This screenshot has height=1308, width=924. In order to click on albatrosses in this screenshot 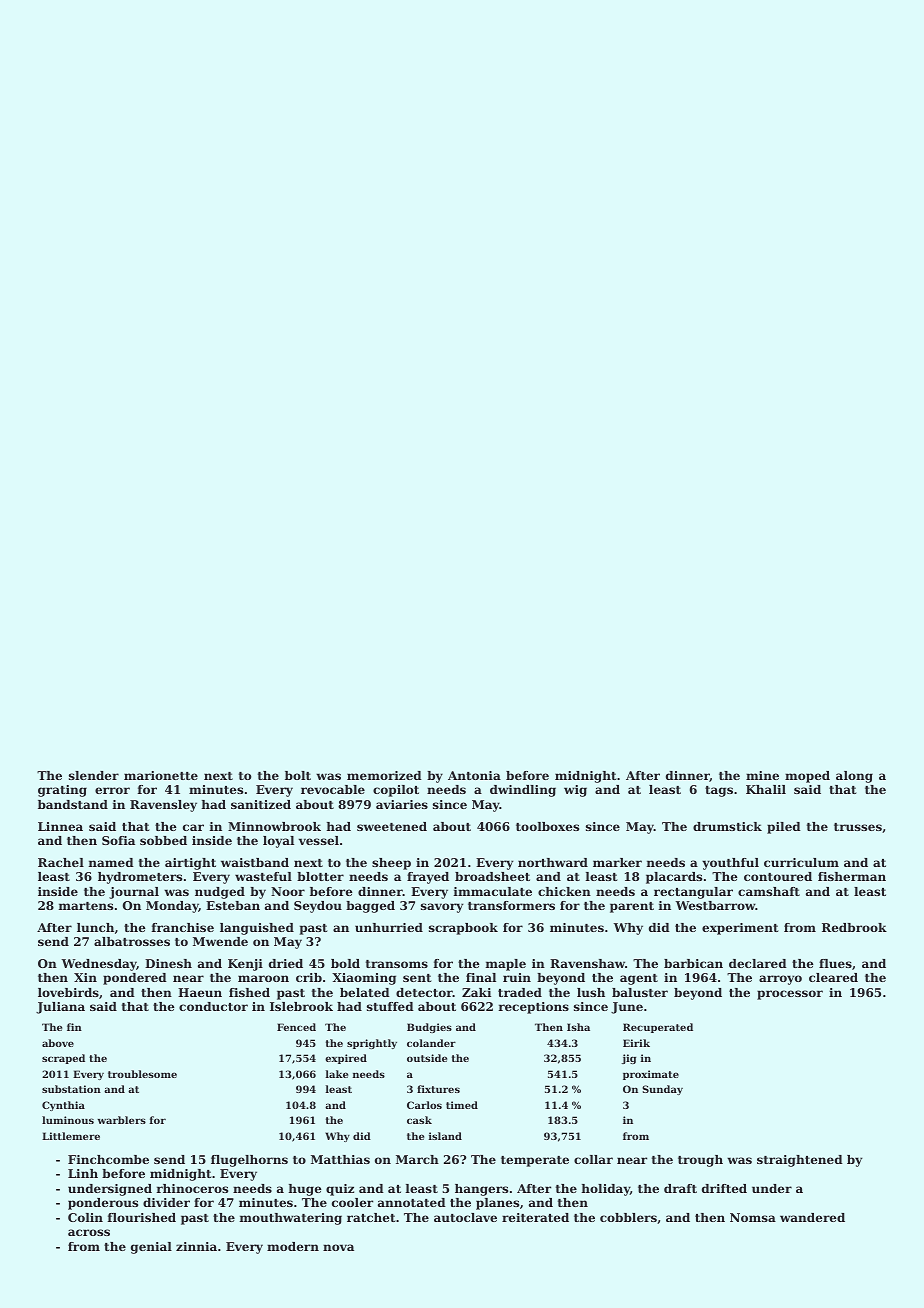, I will do `click(132, 941)`.
